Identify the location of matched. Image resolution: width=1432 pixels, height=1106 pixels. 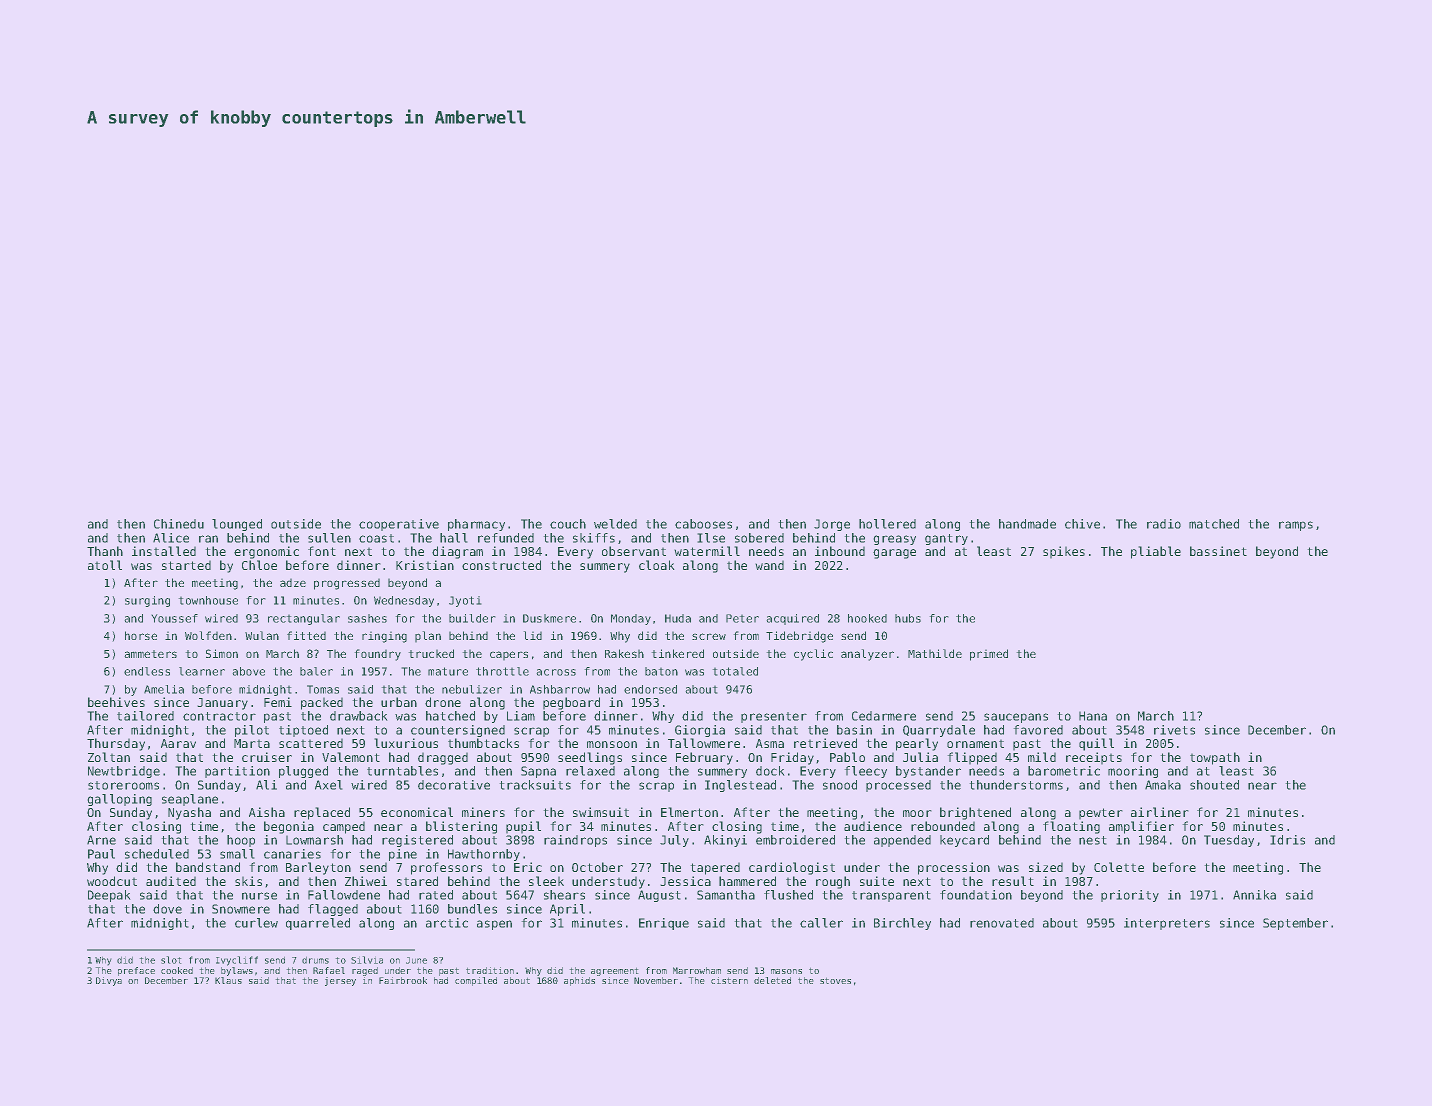
(1214, 524).
